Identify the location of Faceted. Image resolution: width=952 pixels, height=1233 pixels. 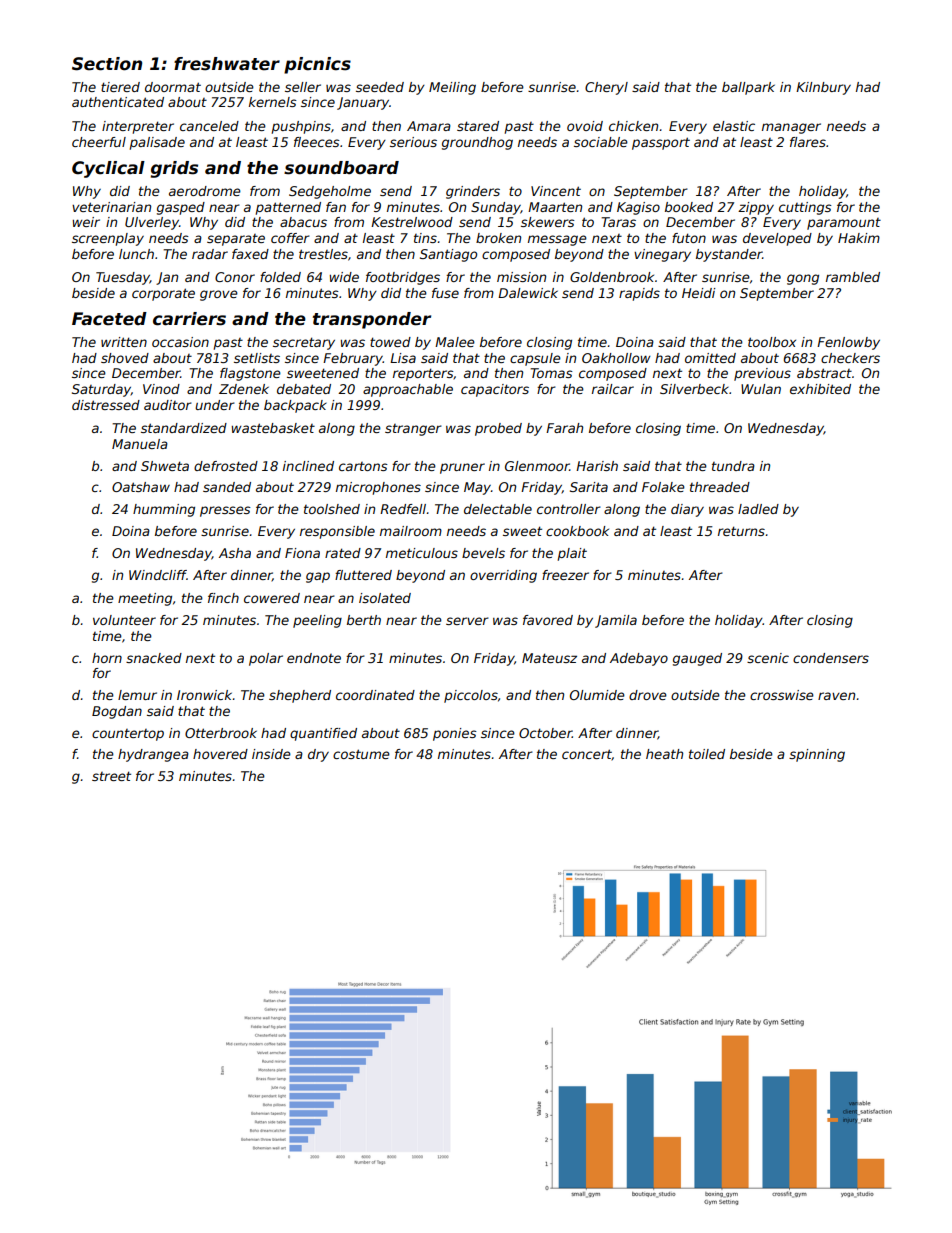
(109, 319).
